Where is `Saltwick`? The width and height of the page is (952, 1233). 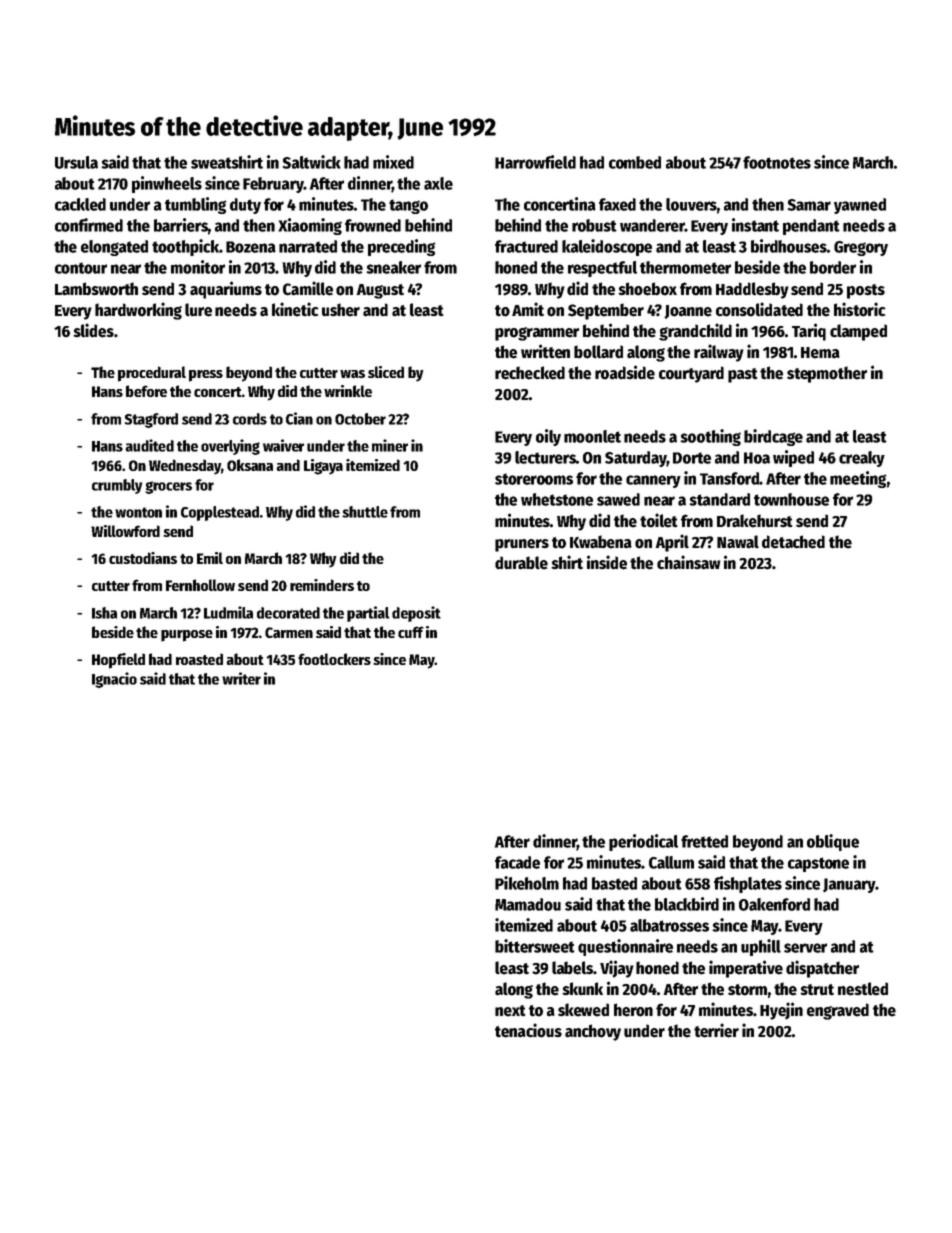 Saltwick is located at coordinates (311, 162).
